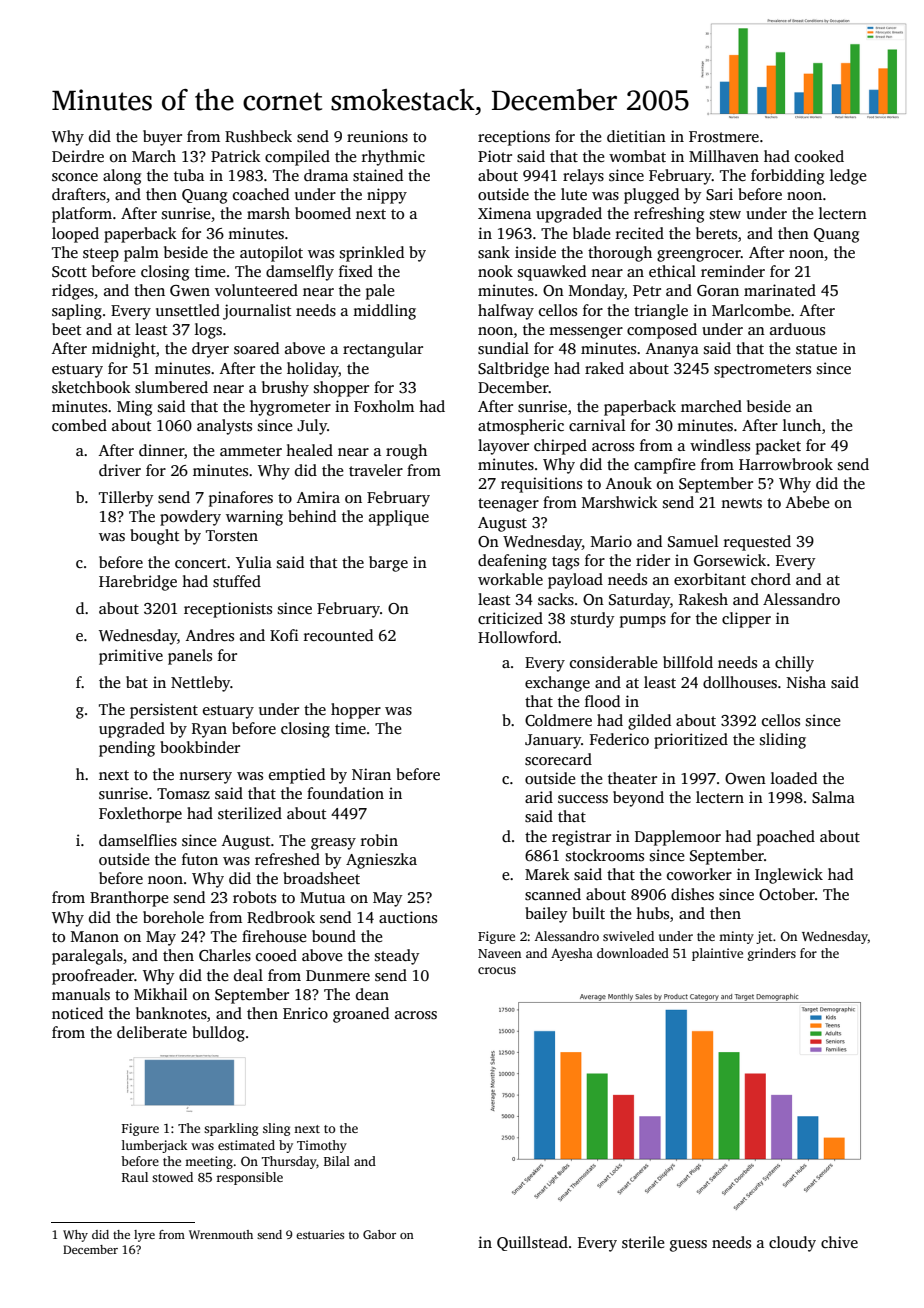 The image size is (924, 1308). I want to click on sprinkled, so click(372, 254).
